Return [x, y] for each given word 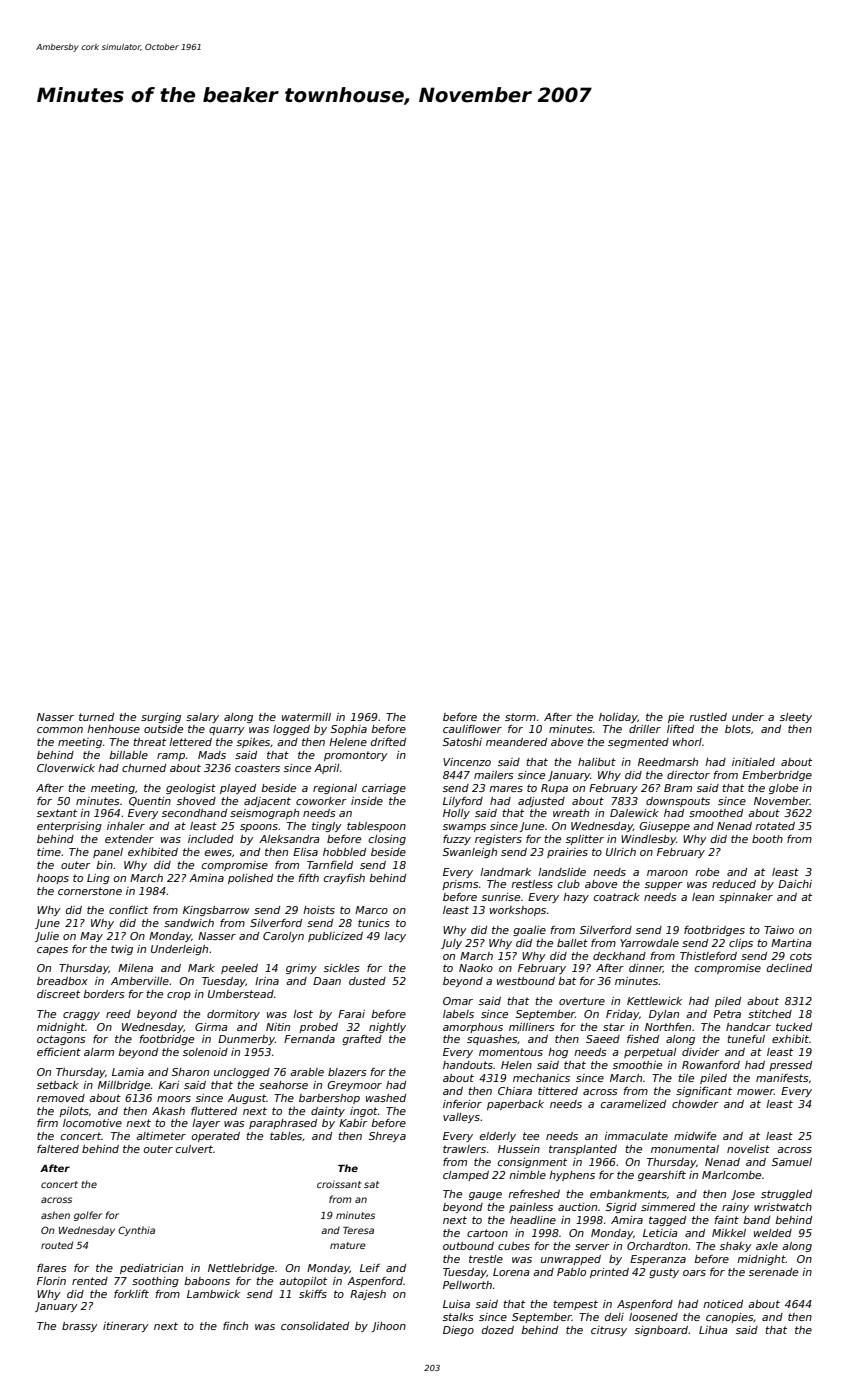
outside [163, 729]
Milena [135, 968]
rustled [708, 717]
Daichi [795, 884]
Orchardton [657, 1246]
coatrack [617, 897]
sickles [342, 968]
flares [52, 1268]
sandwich [189, 923]
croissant [339, 1184]
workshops [518, 911]
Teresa [358, 1230]
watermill [306, 717]
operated [216, 1137]
